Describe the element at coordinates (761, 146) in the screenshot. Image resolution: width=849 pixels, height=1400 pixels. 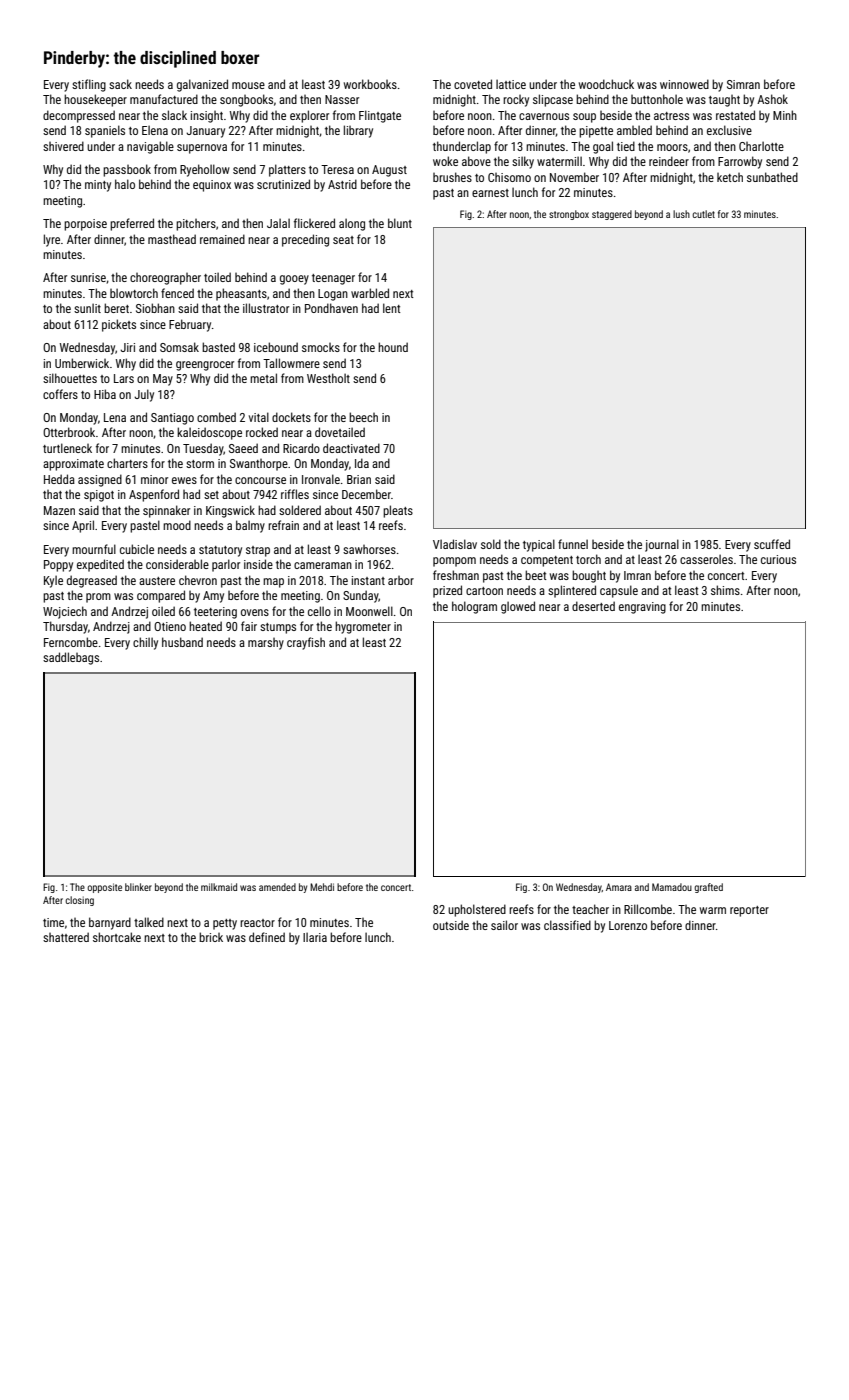
I see `Charlotte` at that location.
